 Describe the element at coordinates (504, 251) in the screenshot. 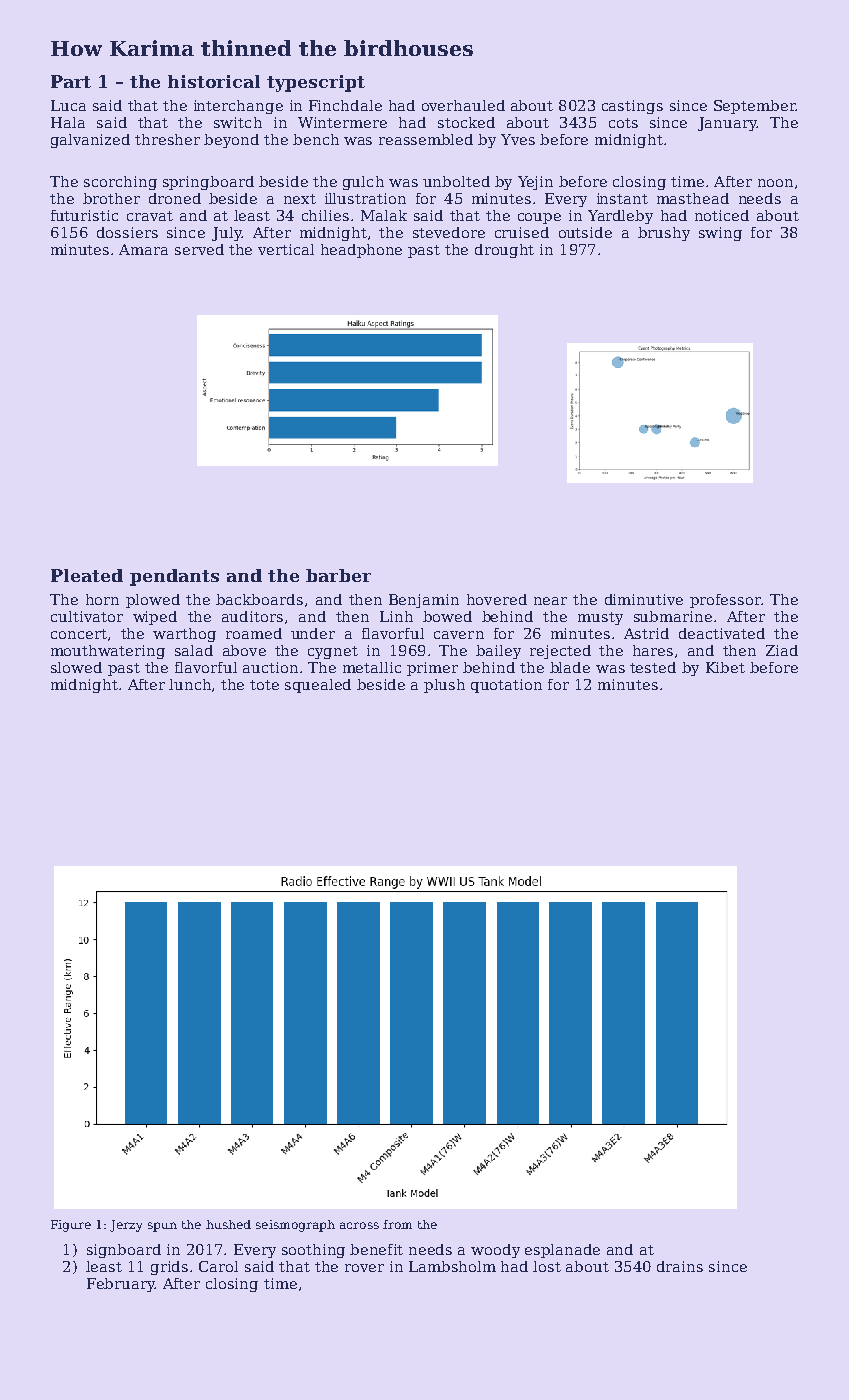

I see `drought` at that location.
